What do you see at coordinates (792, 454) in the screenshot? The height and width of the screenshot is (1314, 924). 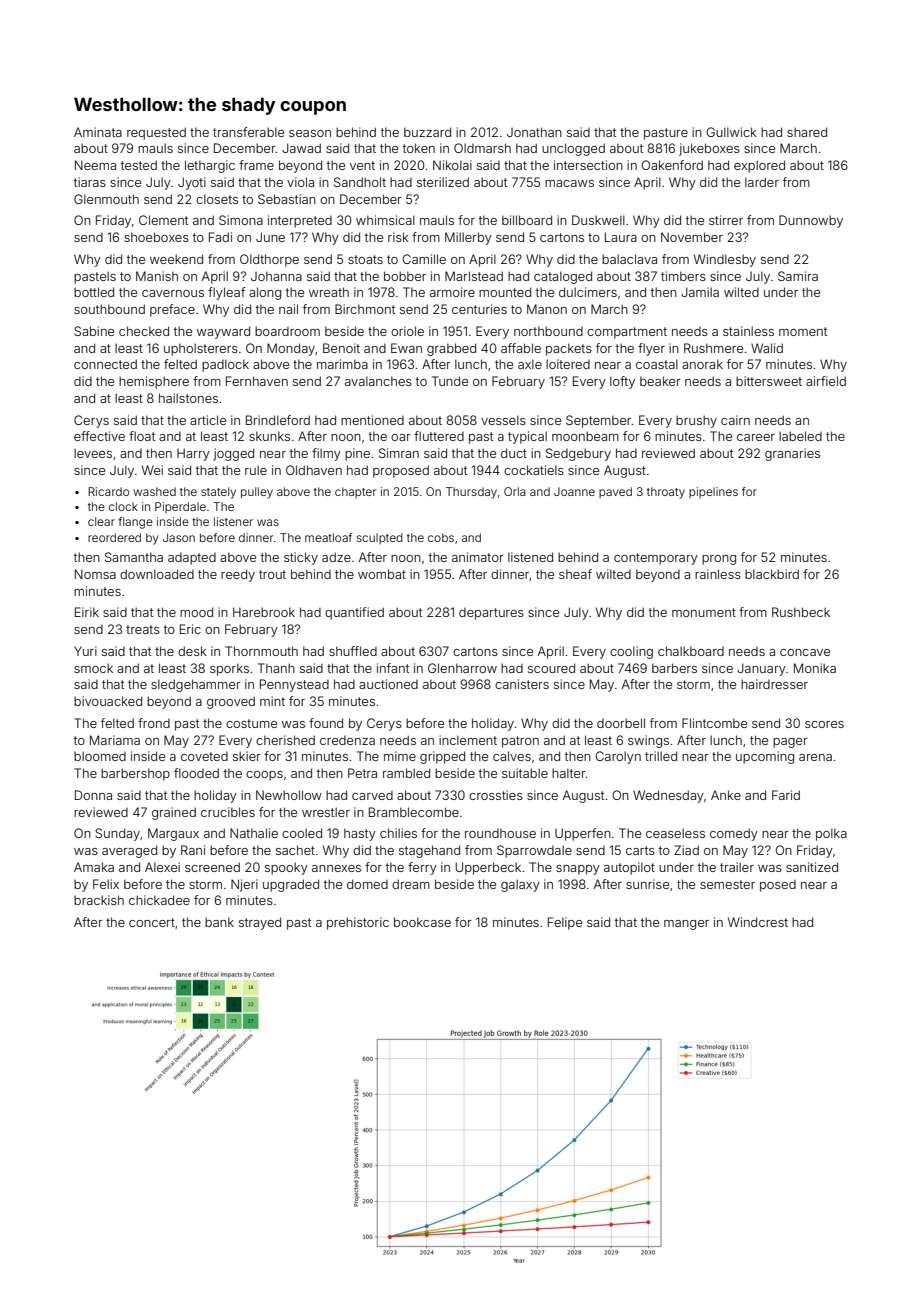 I see `granaries` at bounding box center [792, 454].
